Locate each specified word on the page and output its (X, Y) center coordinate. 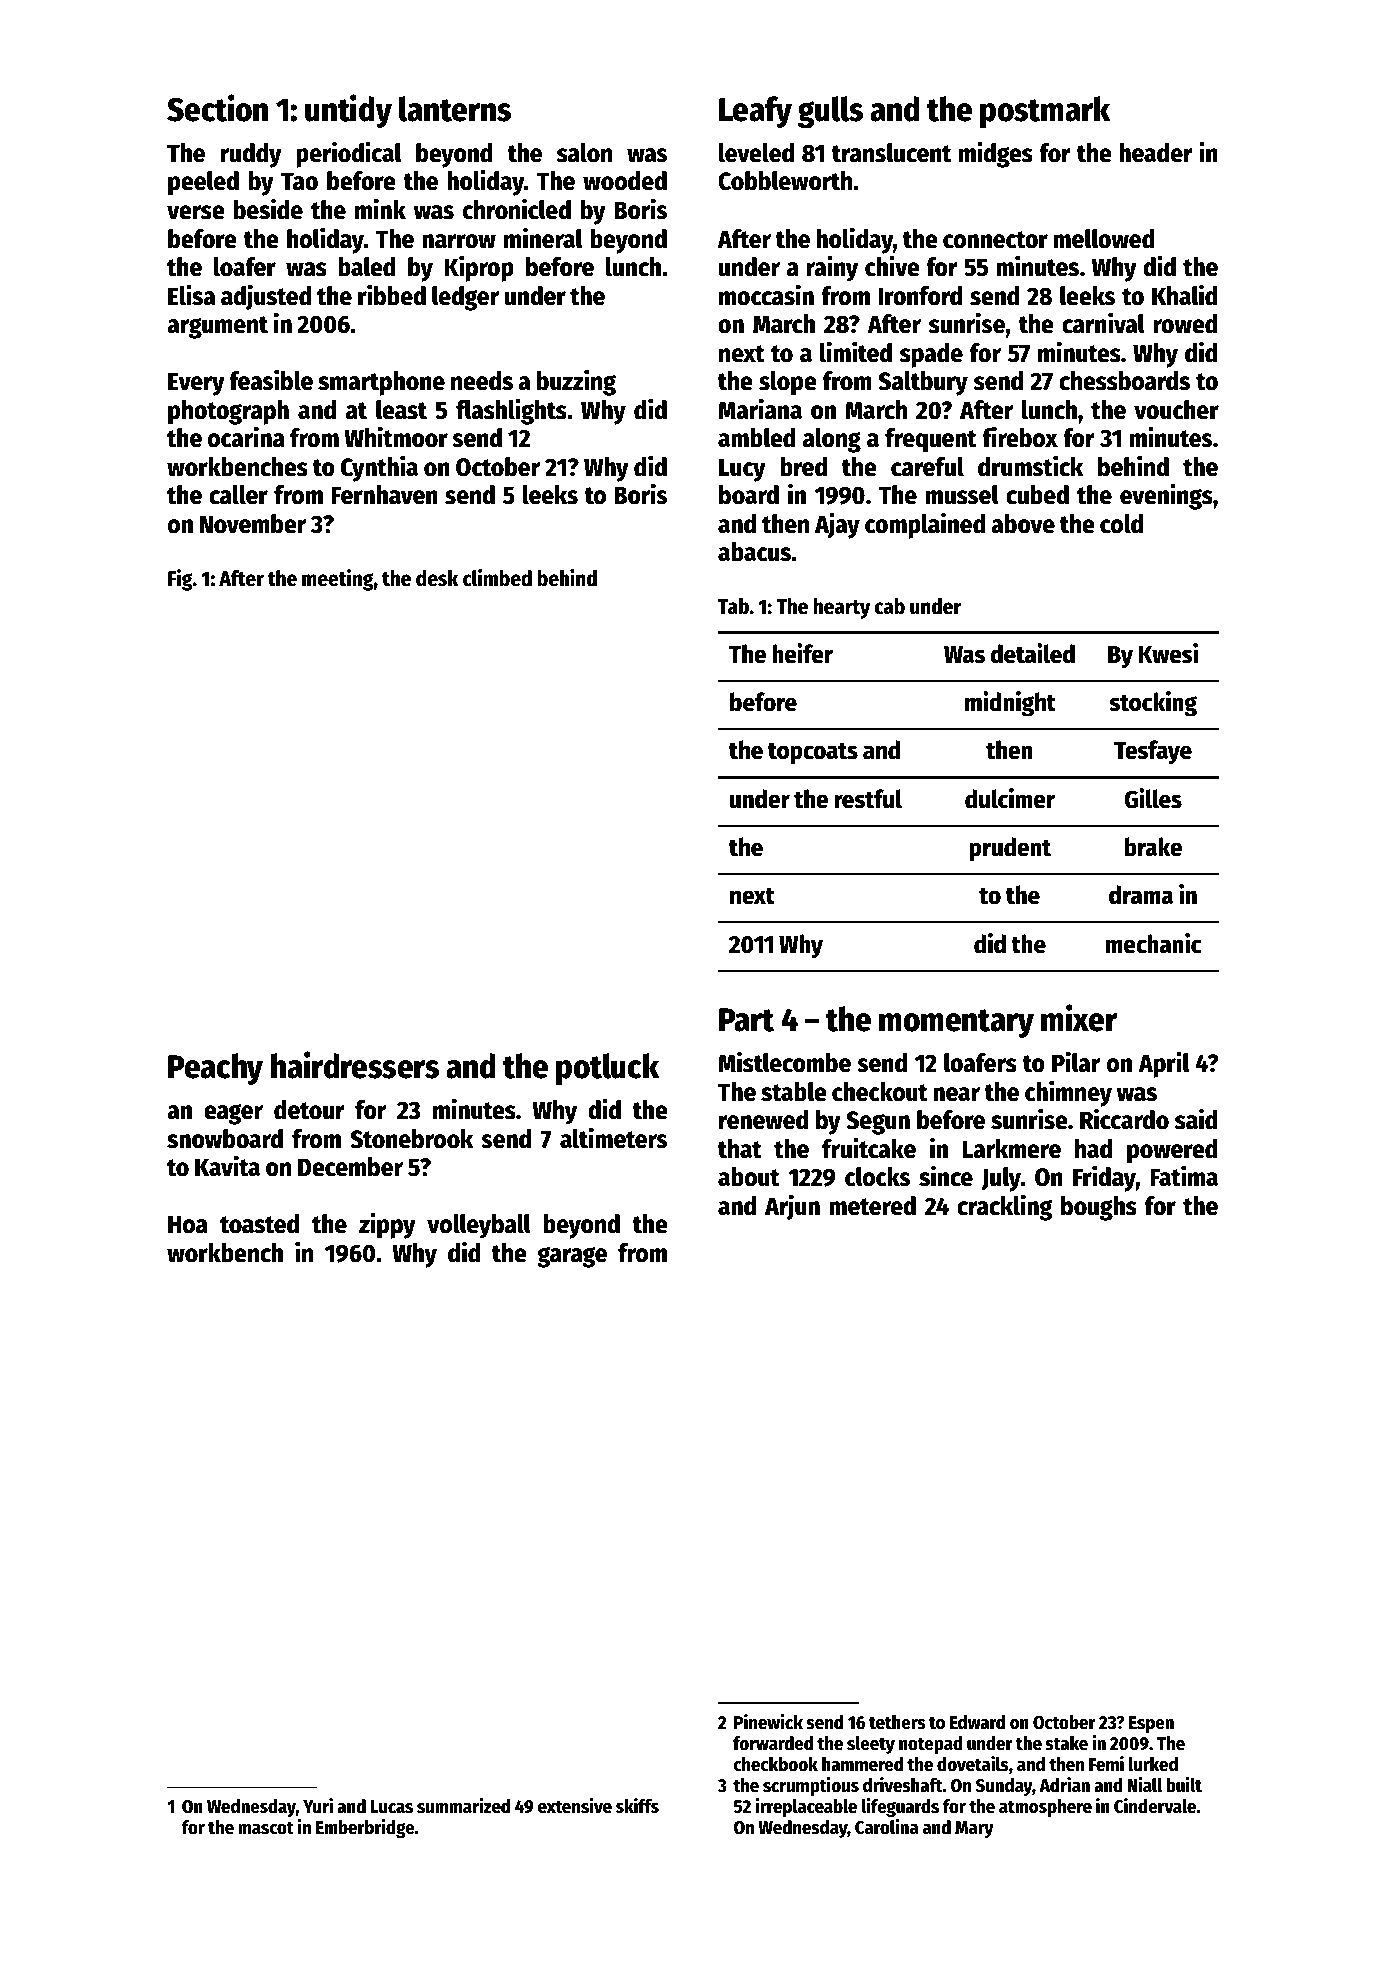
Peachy (215, 1069)
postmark (1045, 112)
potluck (607, 1069)
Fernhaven (384, 495)
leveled (756, 153)
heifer (802, 653)
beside (268, 209)
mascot (266, 1828)
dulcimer (1010, 798)
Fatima (1184, 1176)
